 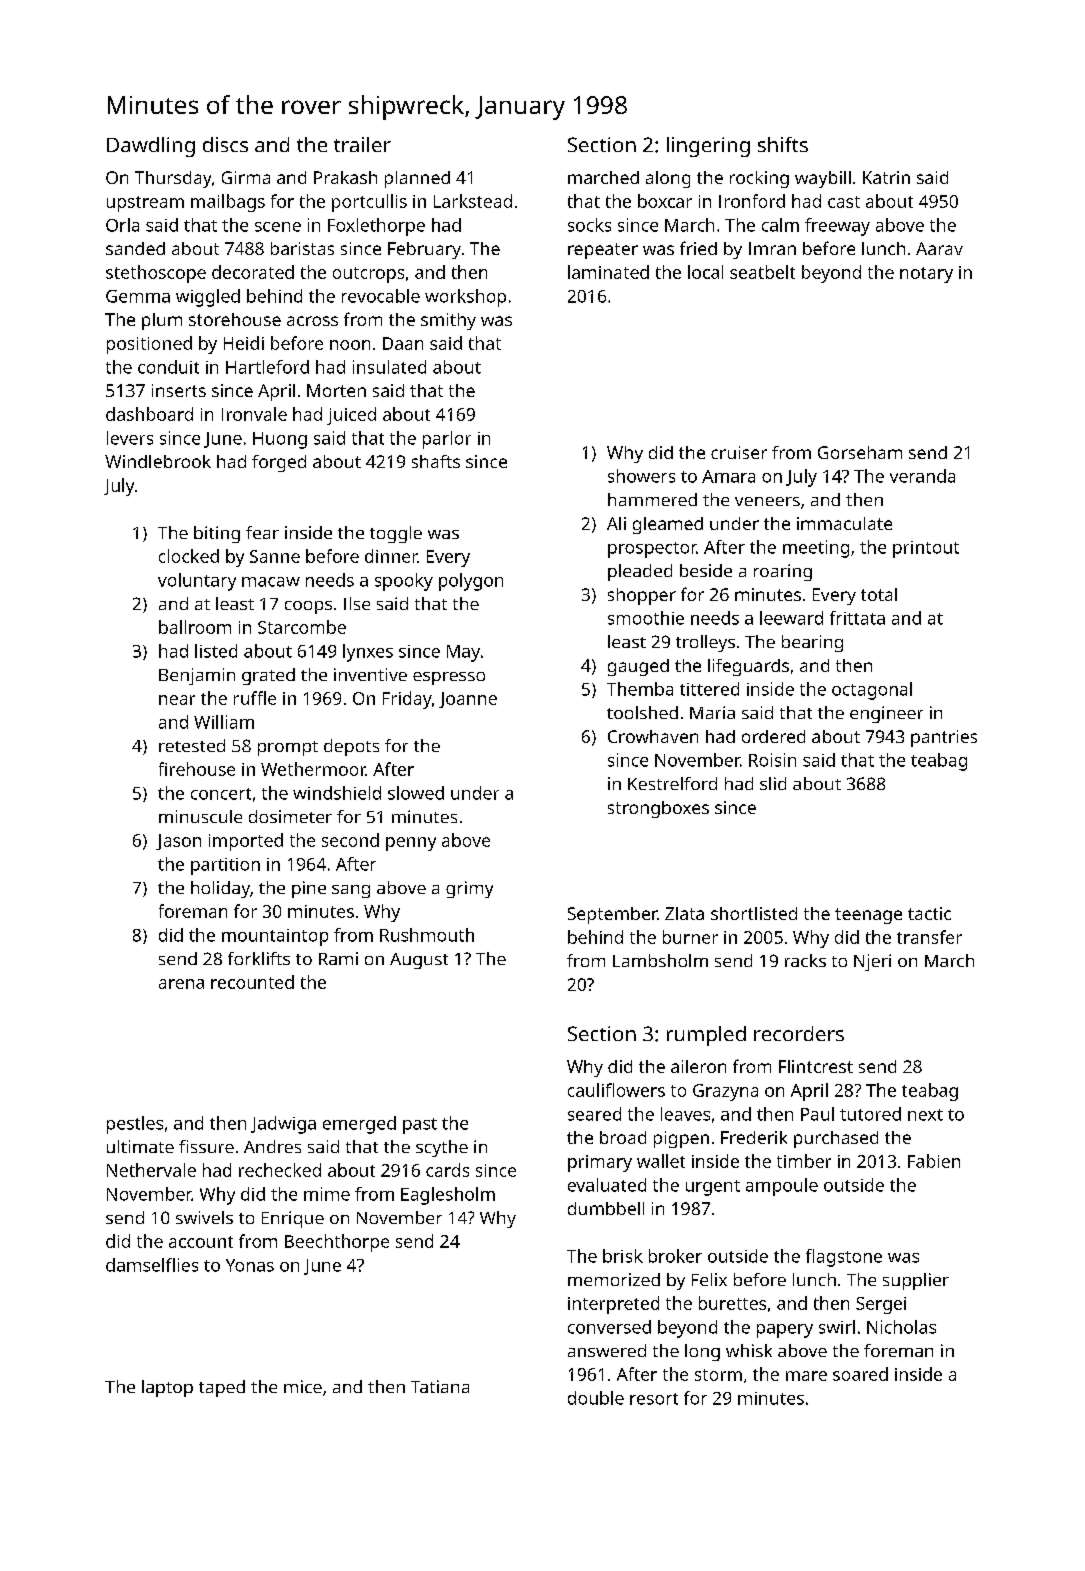 What do you see at coordinates (396, 534) in the screenshot?
I see `toggle` at bounding box center [396, 534].
